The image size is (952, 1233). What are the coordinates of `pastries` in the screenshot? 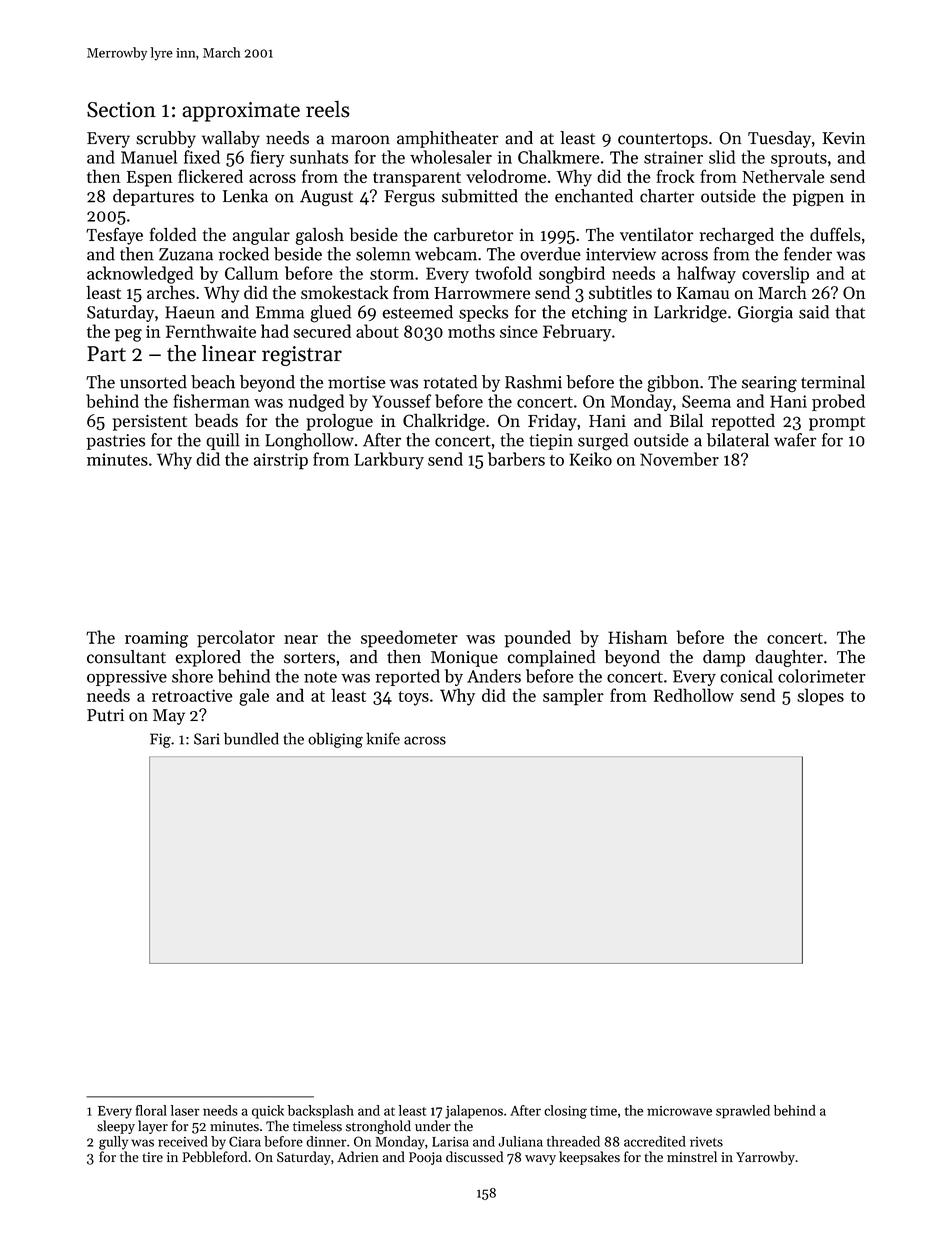 It's located at (115, 442).
